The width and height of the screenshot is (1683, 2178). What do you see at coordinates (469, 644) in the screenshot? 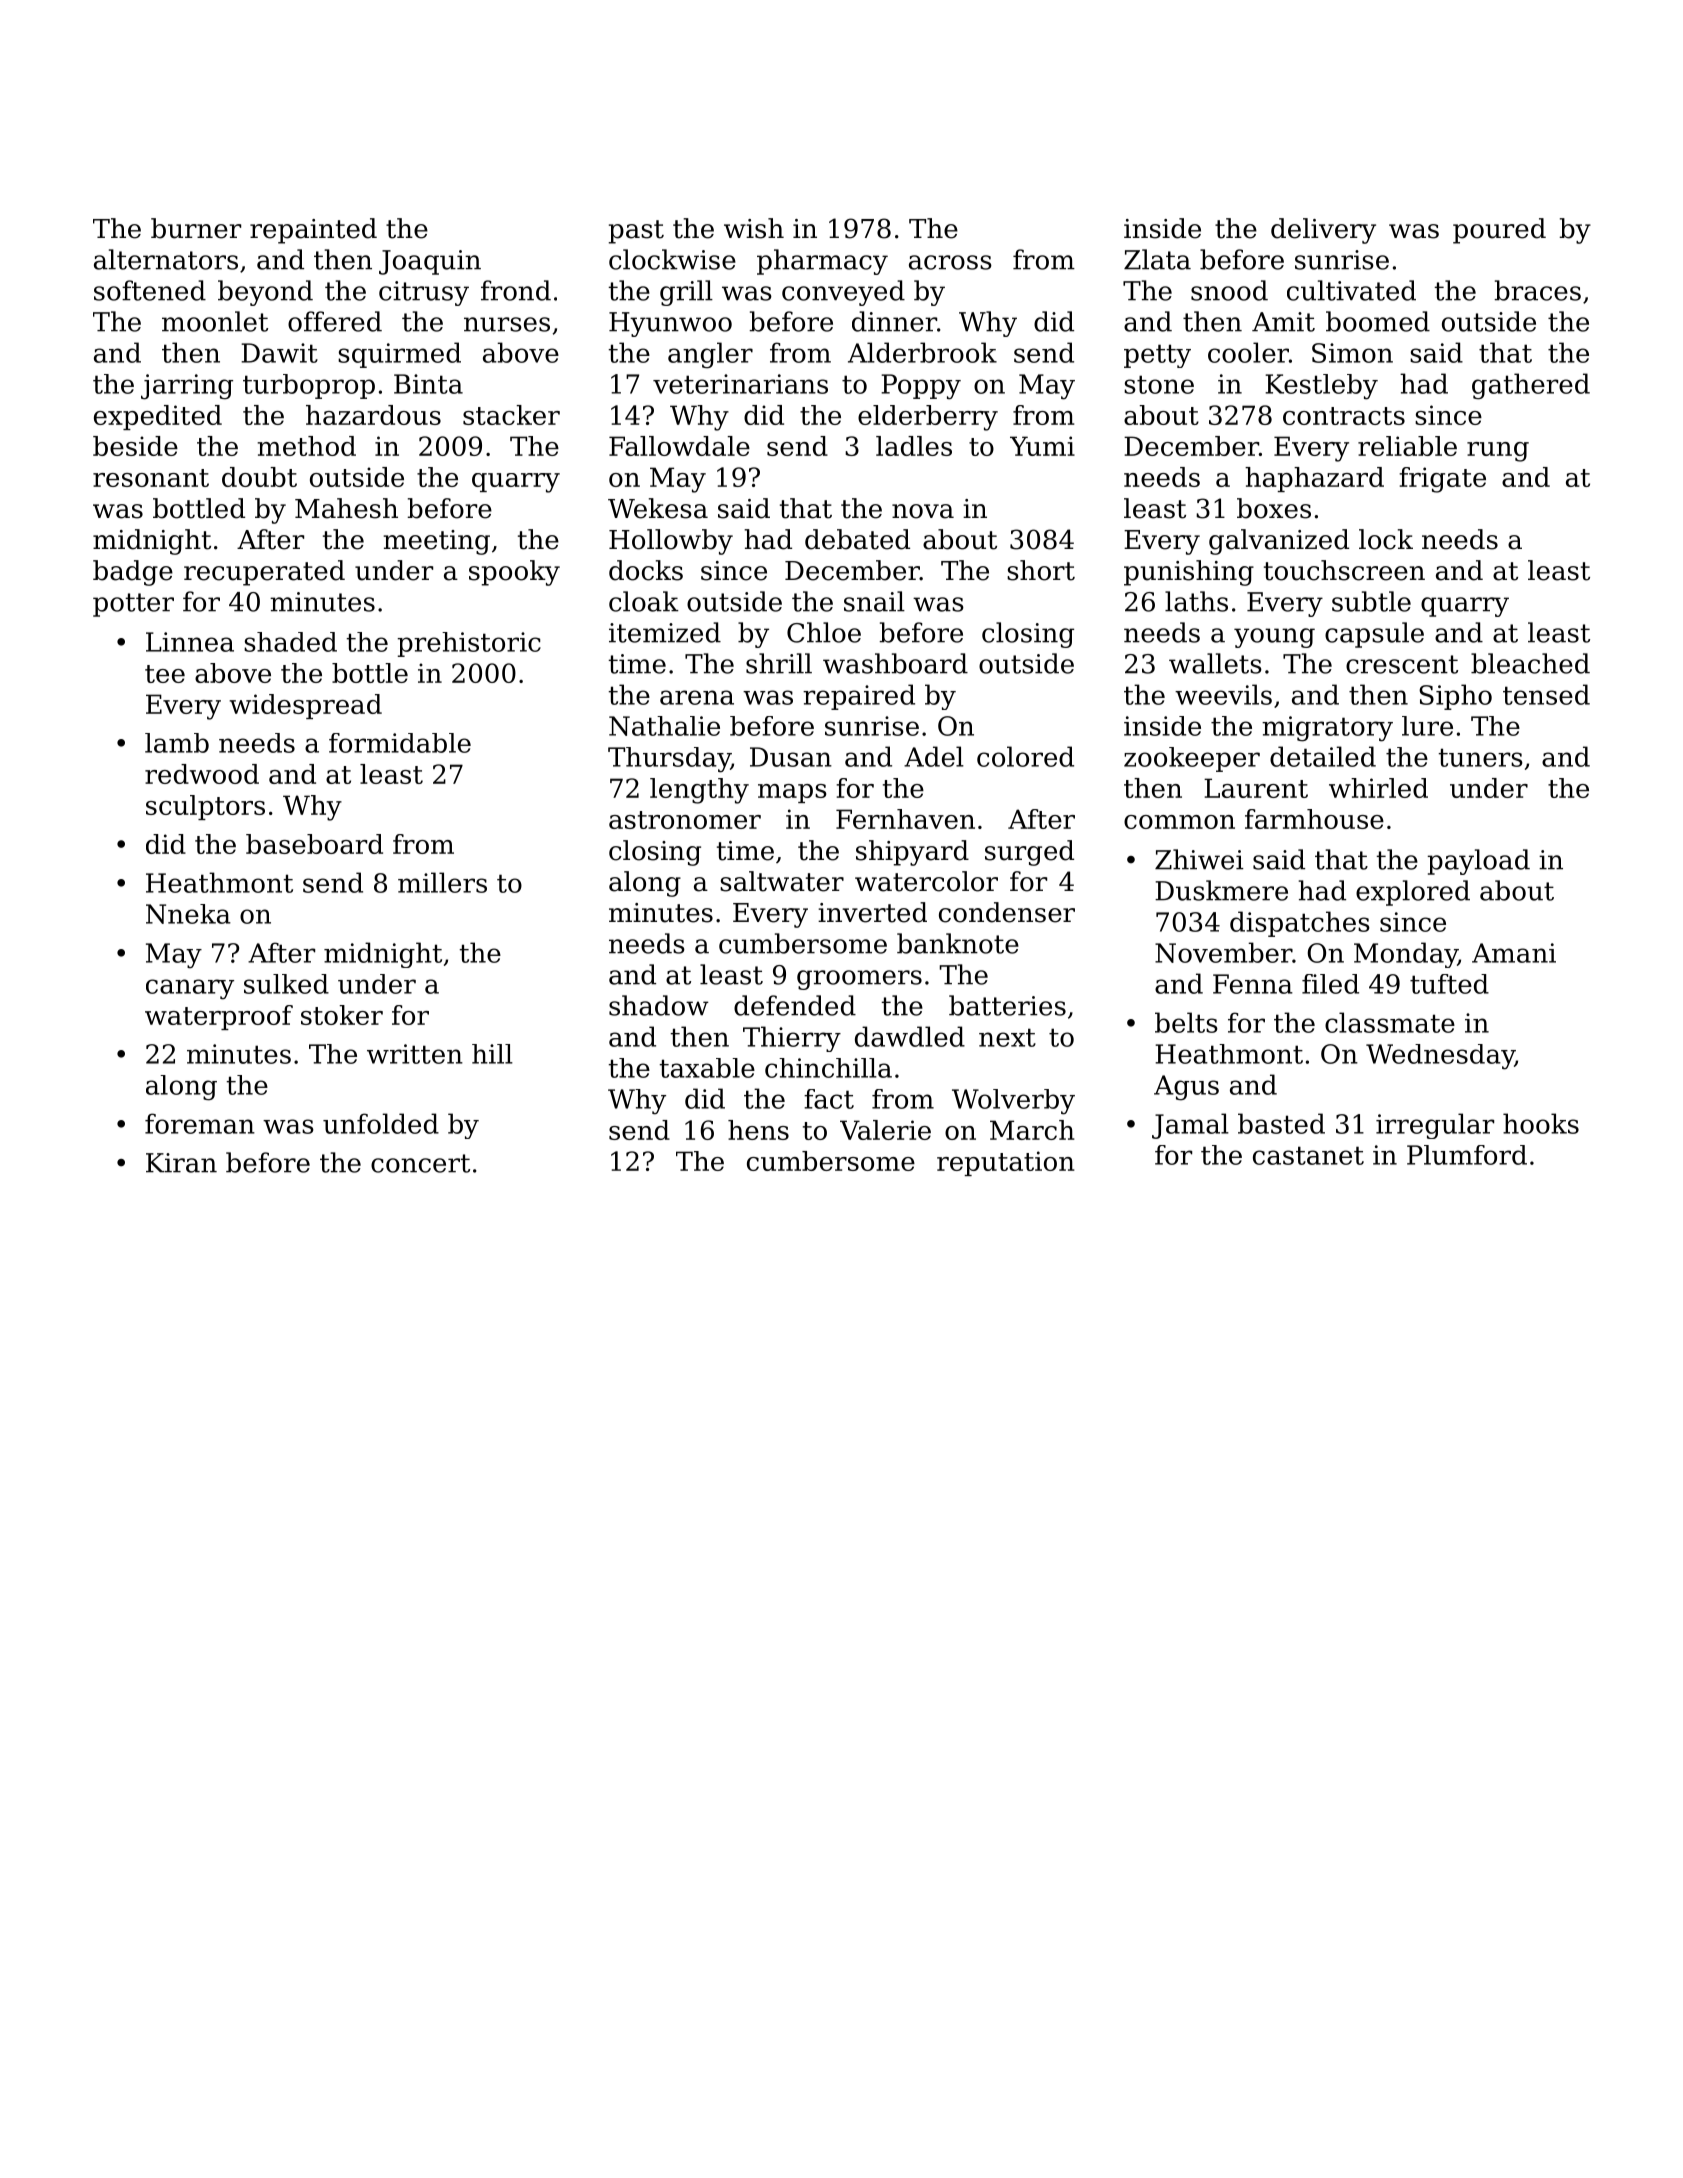
I see `prehistoric` at bounding box center [469, 644].
